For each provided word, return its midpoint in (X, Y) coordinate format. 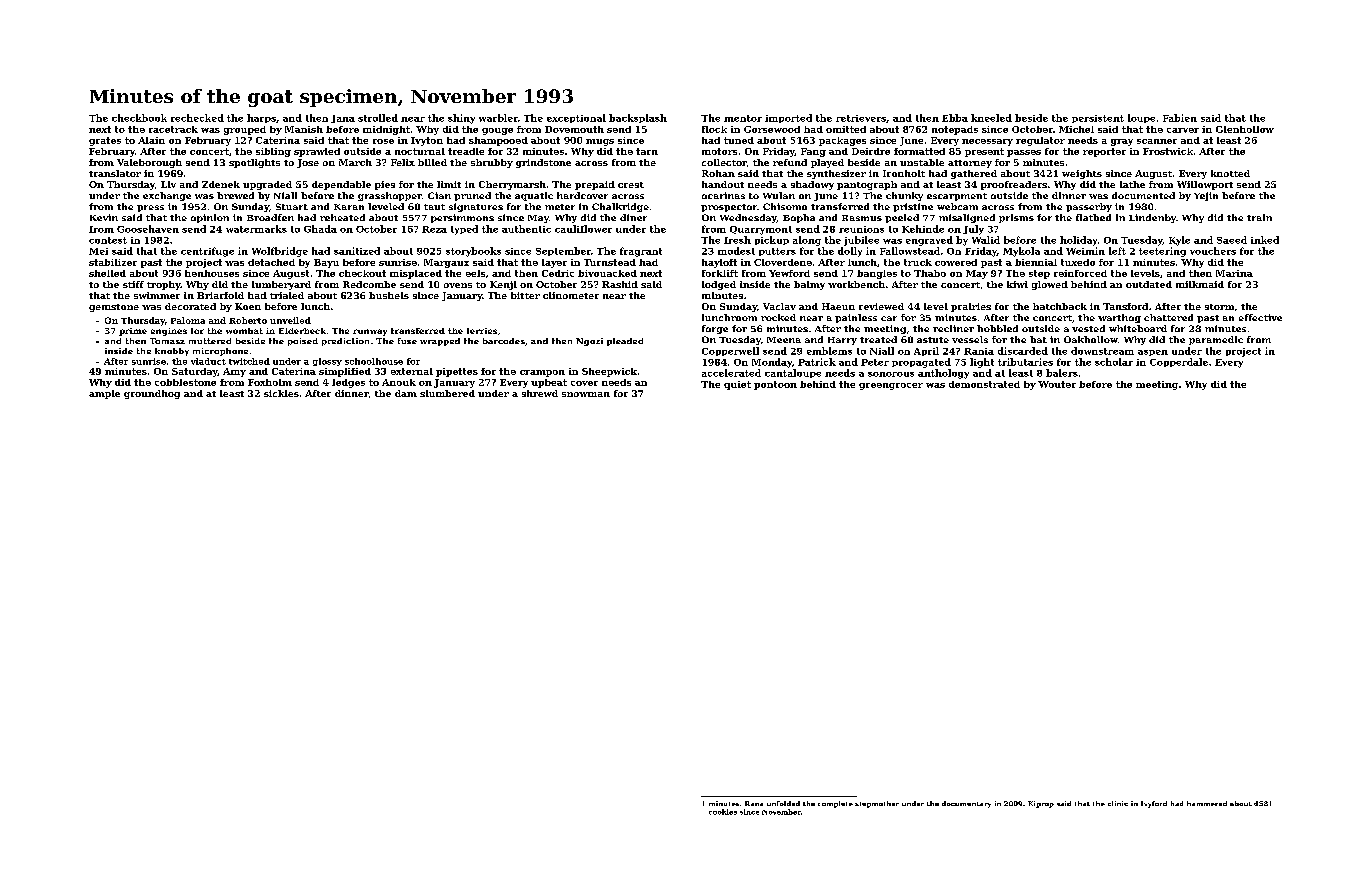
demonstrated (984, 384)
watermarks (256, 229)
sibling (273, 152)
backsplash (638, 118)
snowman (586, 394)
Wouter (1057, 384)
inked (1265, 240)
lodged (719, 285)
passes (1024, 153)
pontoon (775, 385)
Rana (754, 803)
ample (104, 394)
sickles (281, 393)
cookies (723, 812)
